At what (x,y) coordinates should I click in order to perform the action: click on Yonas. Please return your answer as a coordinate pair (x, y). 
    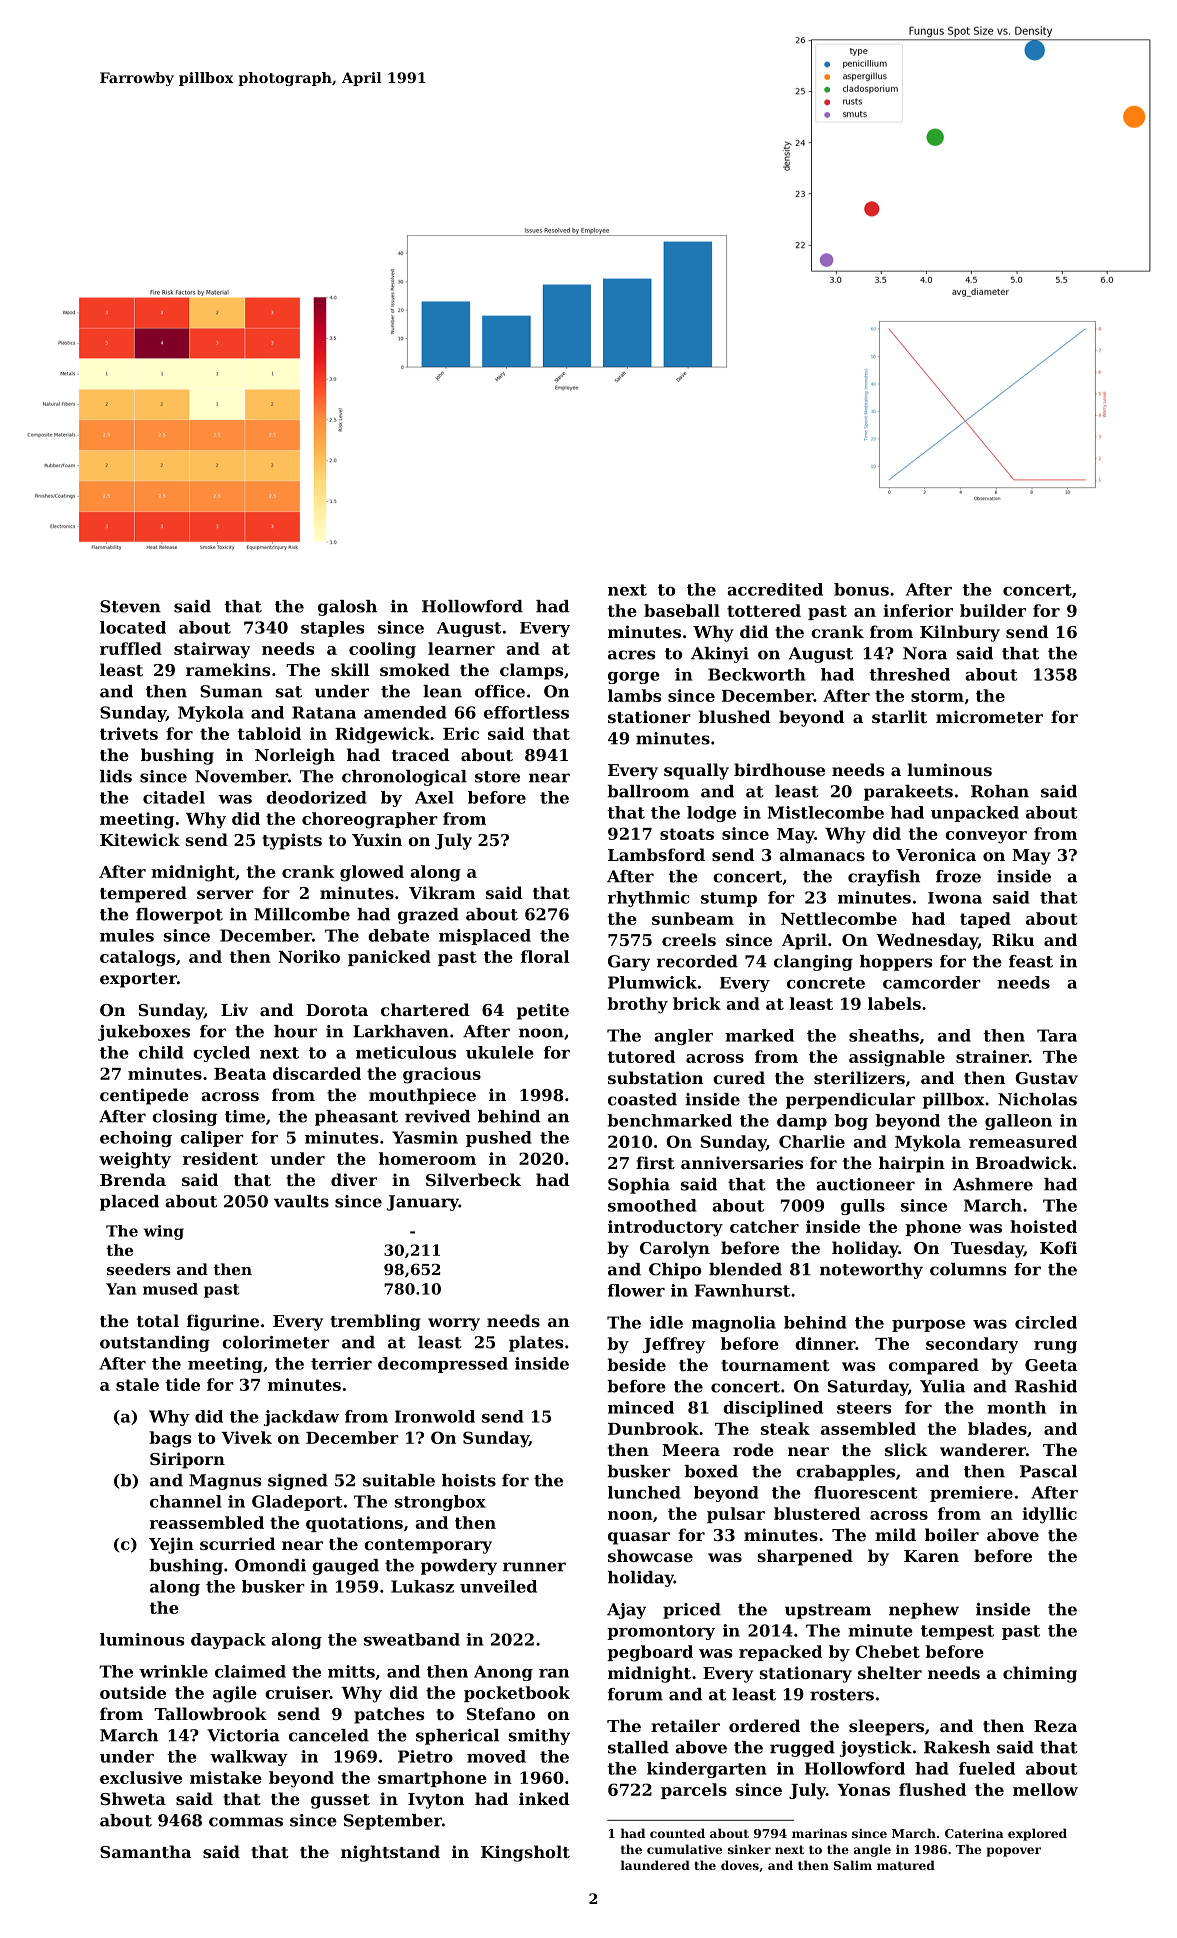
    Looking at the image, I should click on (863, 1790).
